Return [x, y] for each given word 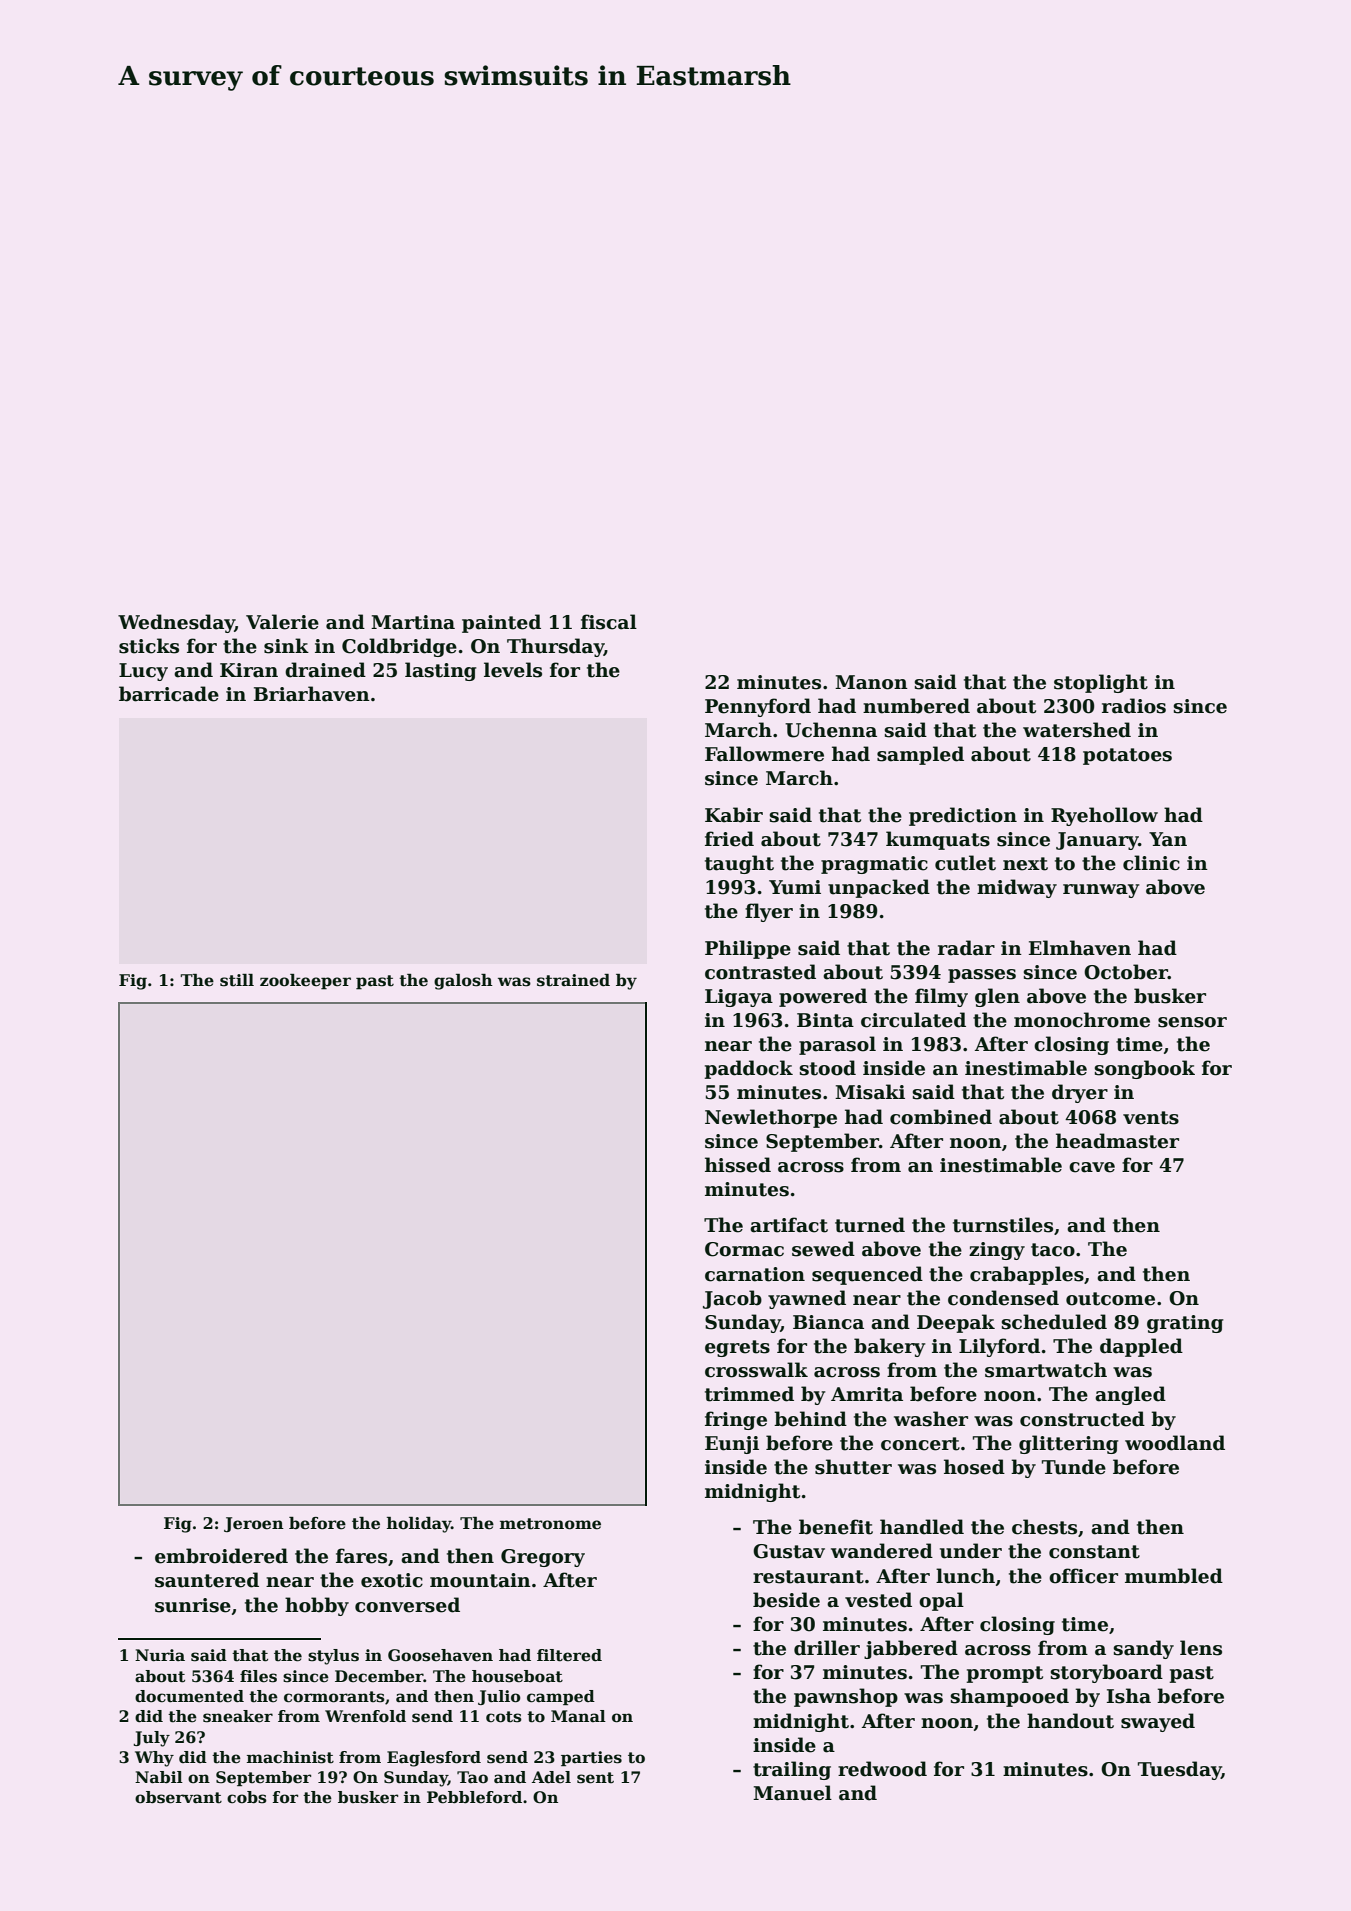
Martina [413, 622]
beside [786, 1600]
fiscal [609, 622]
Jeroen [254, 1524]
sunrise [193, 1605]
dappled [1141, 1347]
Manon [871, 682]
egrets [737, 1348]
